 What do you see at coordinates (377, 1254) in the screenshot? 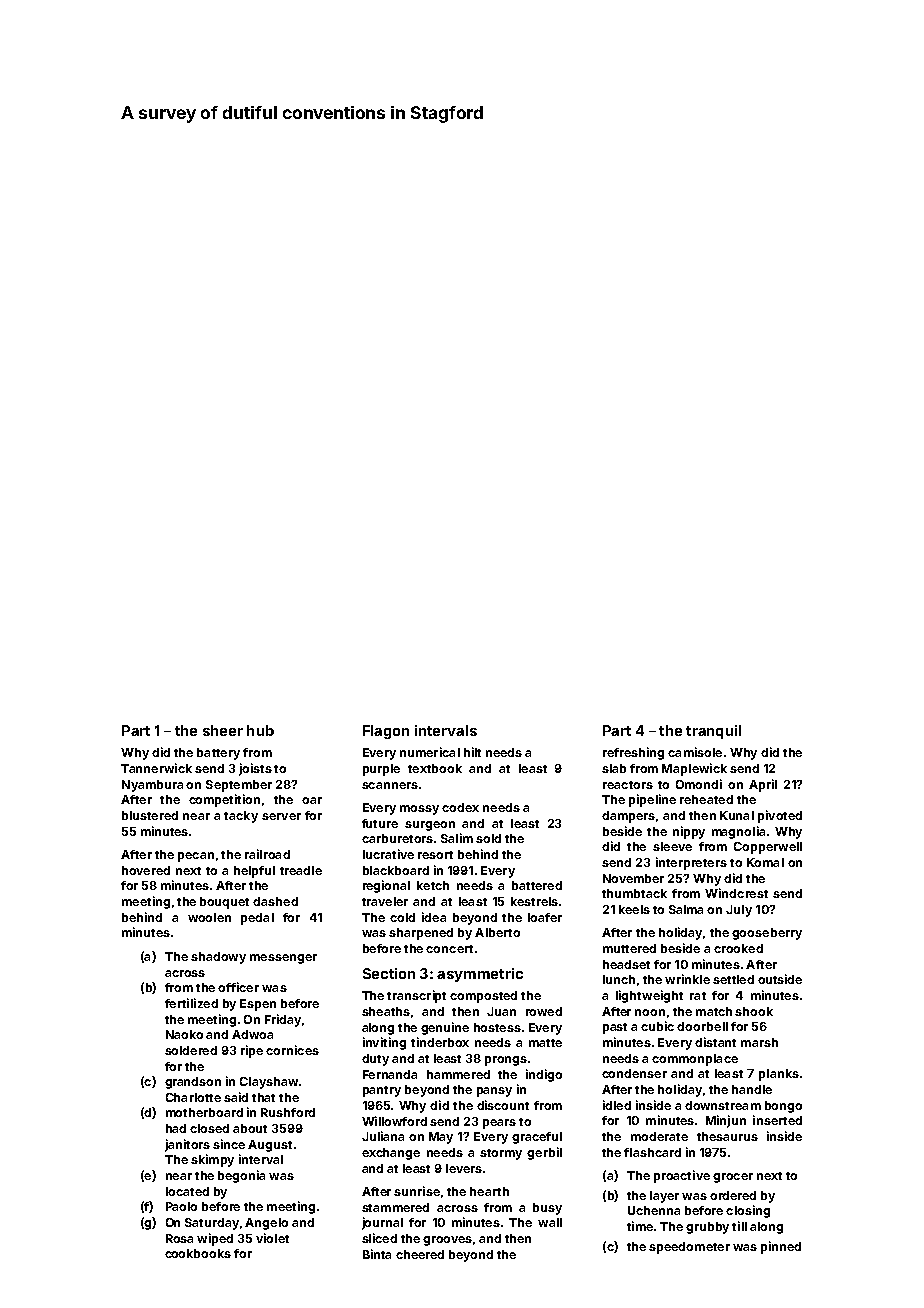
I see `Binta` at bounding box center [377, 1254].
